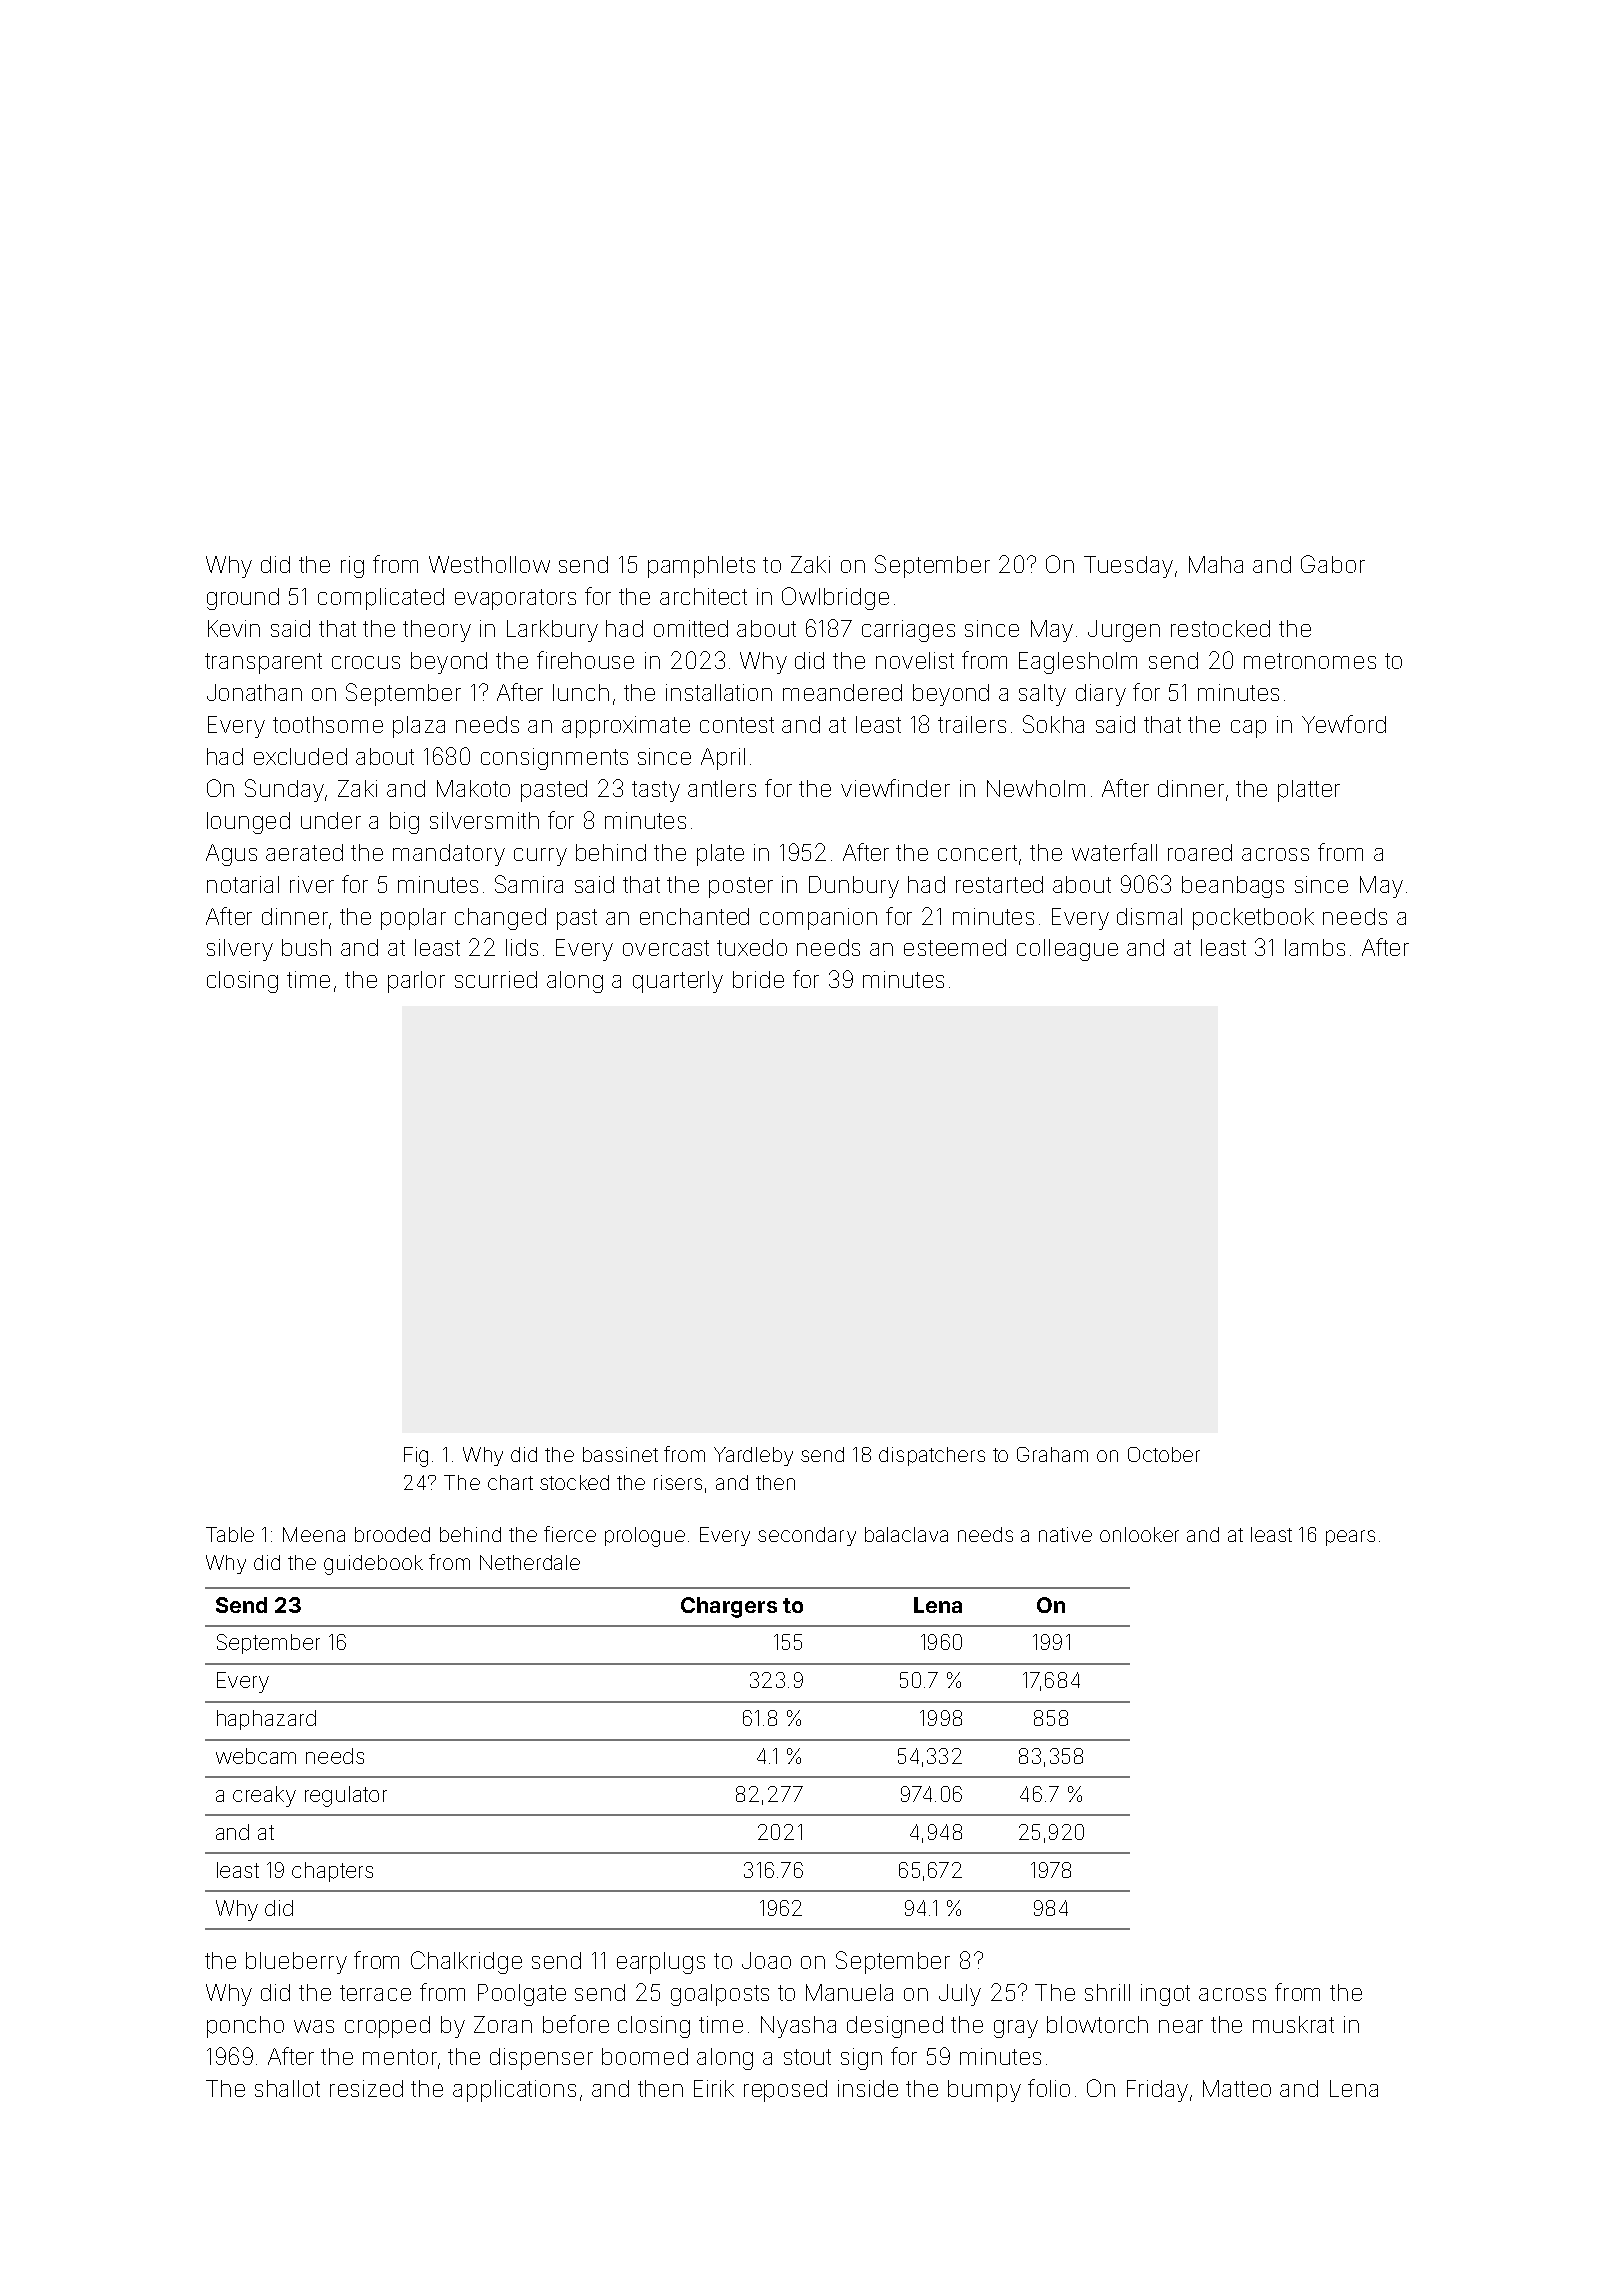 The width and height of the screenshot is (1620, 2292). I want to click on aerated, so click(304, 852).
